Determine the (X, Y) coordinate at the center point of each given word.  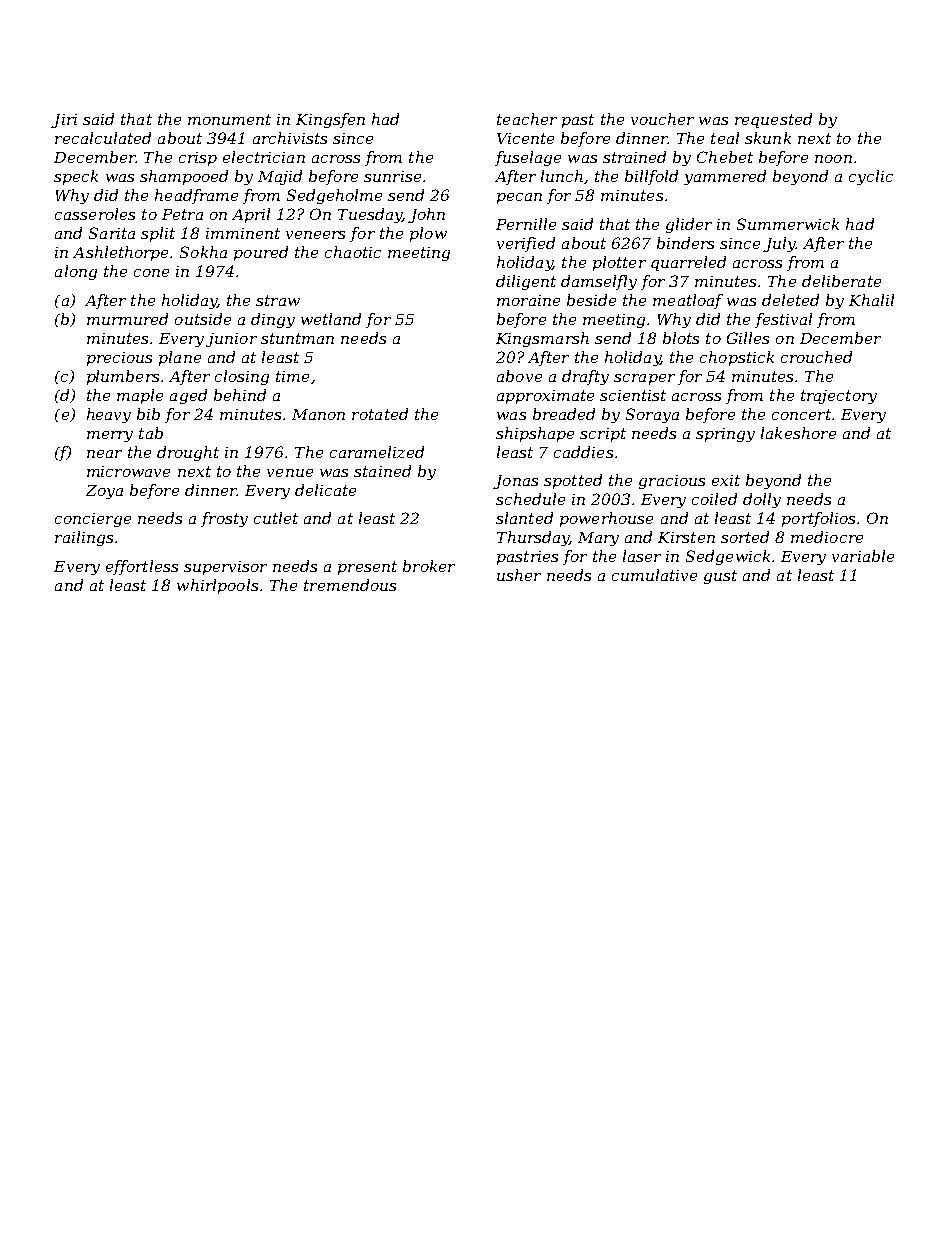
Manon (318, 414)
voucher (662, 119)
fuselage (528, 158)
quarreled (688, 263)
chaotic (353, 252)
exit (726, 480)
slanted (524, 518)
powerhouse (606, 519)
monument (229, 119)
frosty (224, 519)
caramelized (377, 452)
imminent (243, 233)
